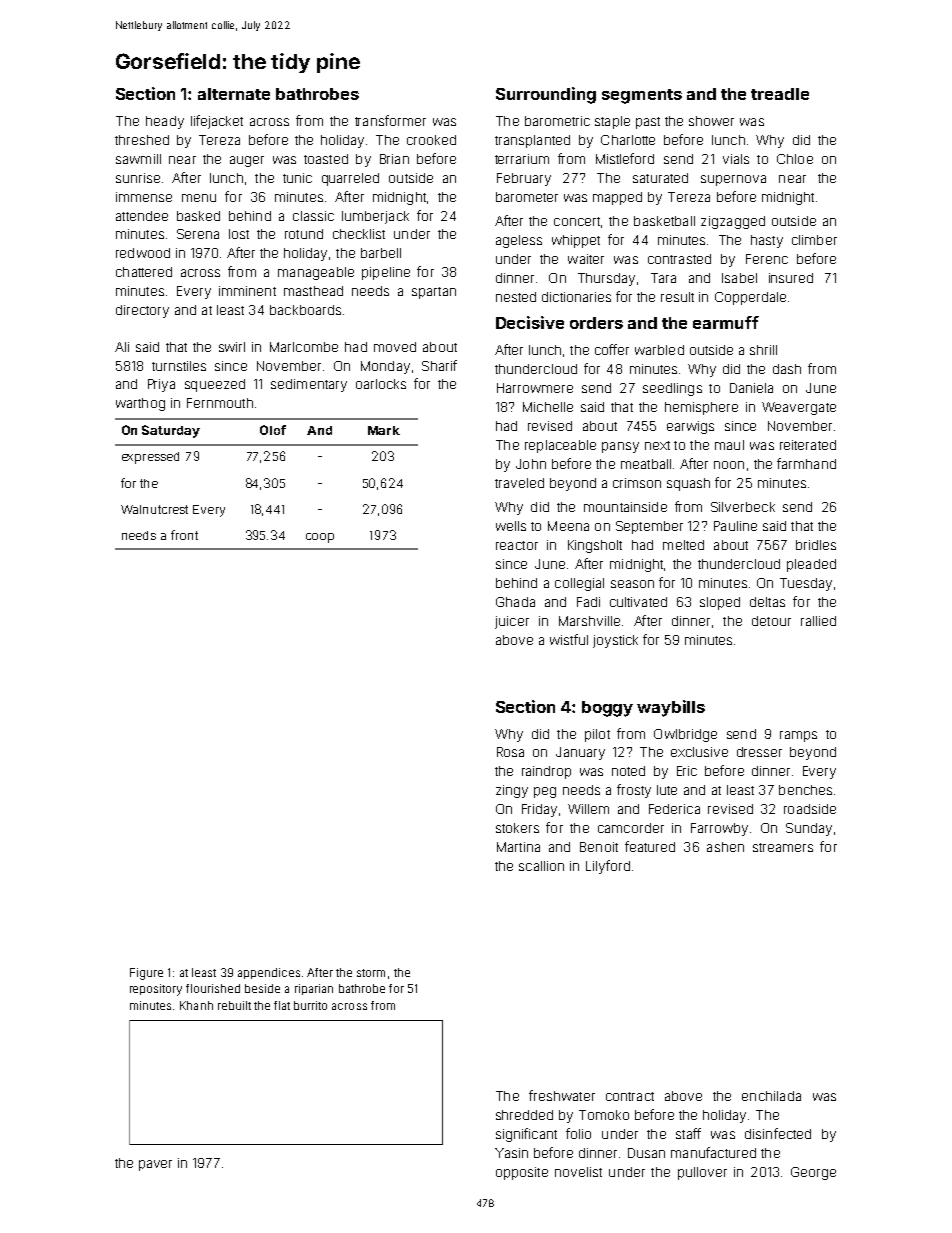 The image size is (952, 1233). What do you see at coordinates (247, 291) in the image?
I see `imminent` at bounding box center [247, 291].
